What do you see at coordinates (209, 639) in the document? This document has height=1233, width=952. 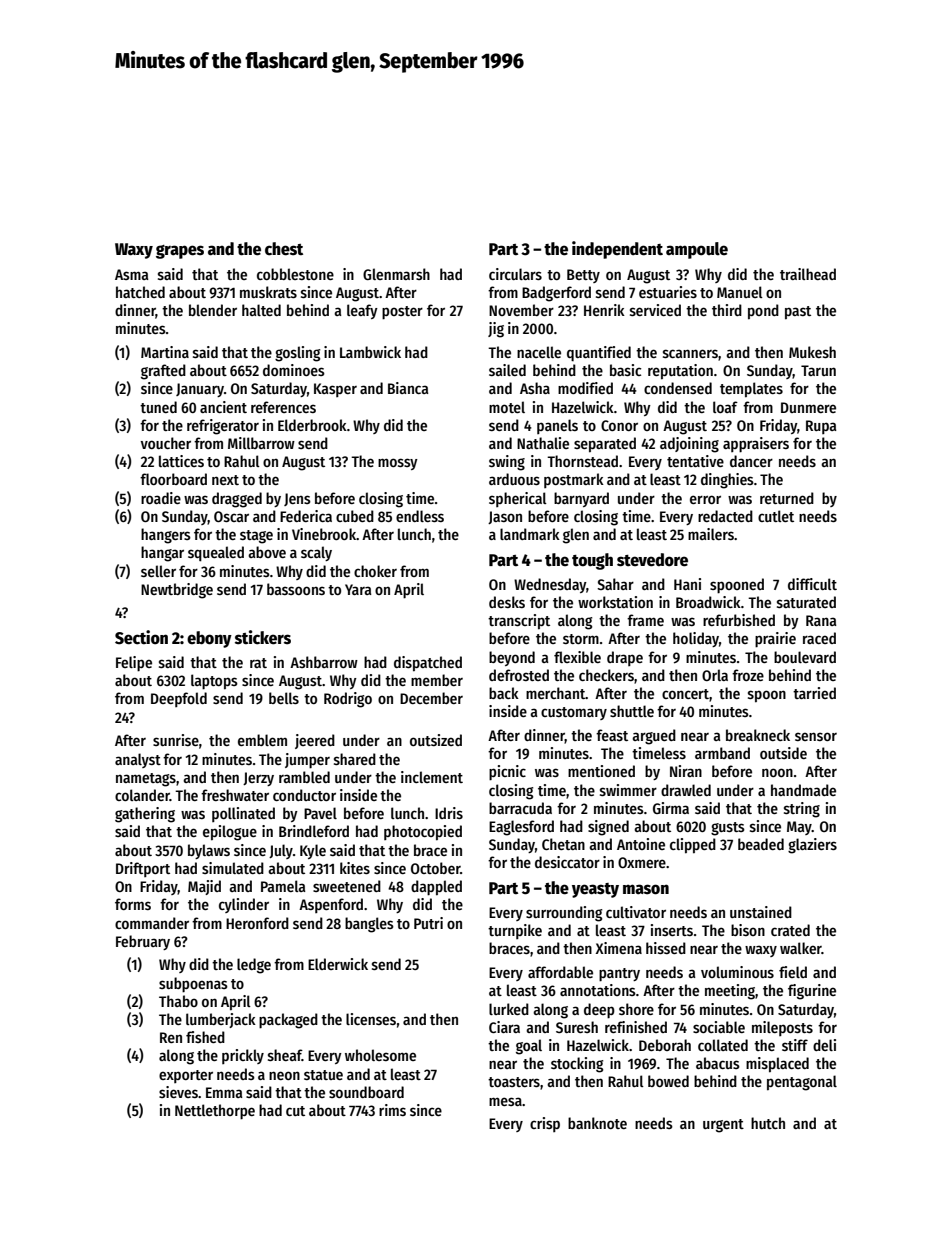 I see `ebony` at bounding box center [209, 639].
